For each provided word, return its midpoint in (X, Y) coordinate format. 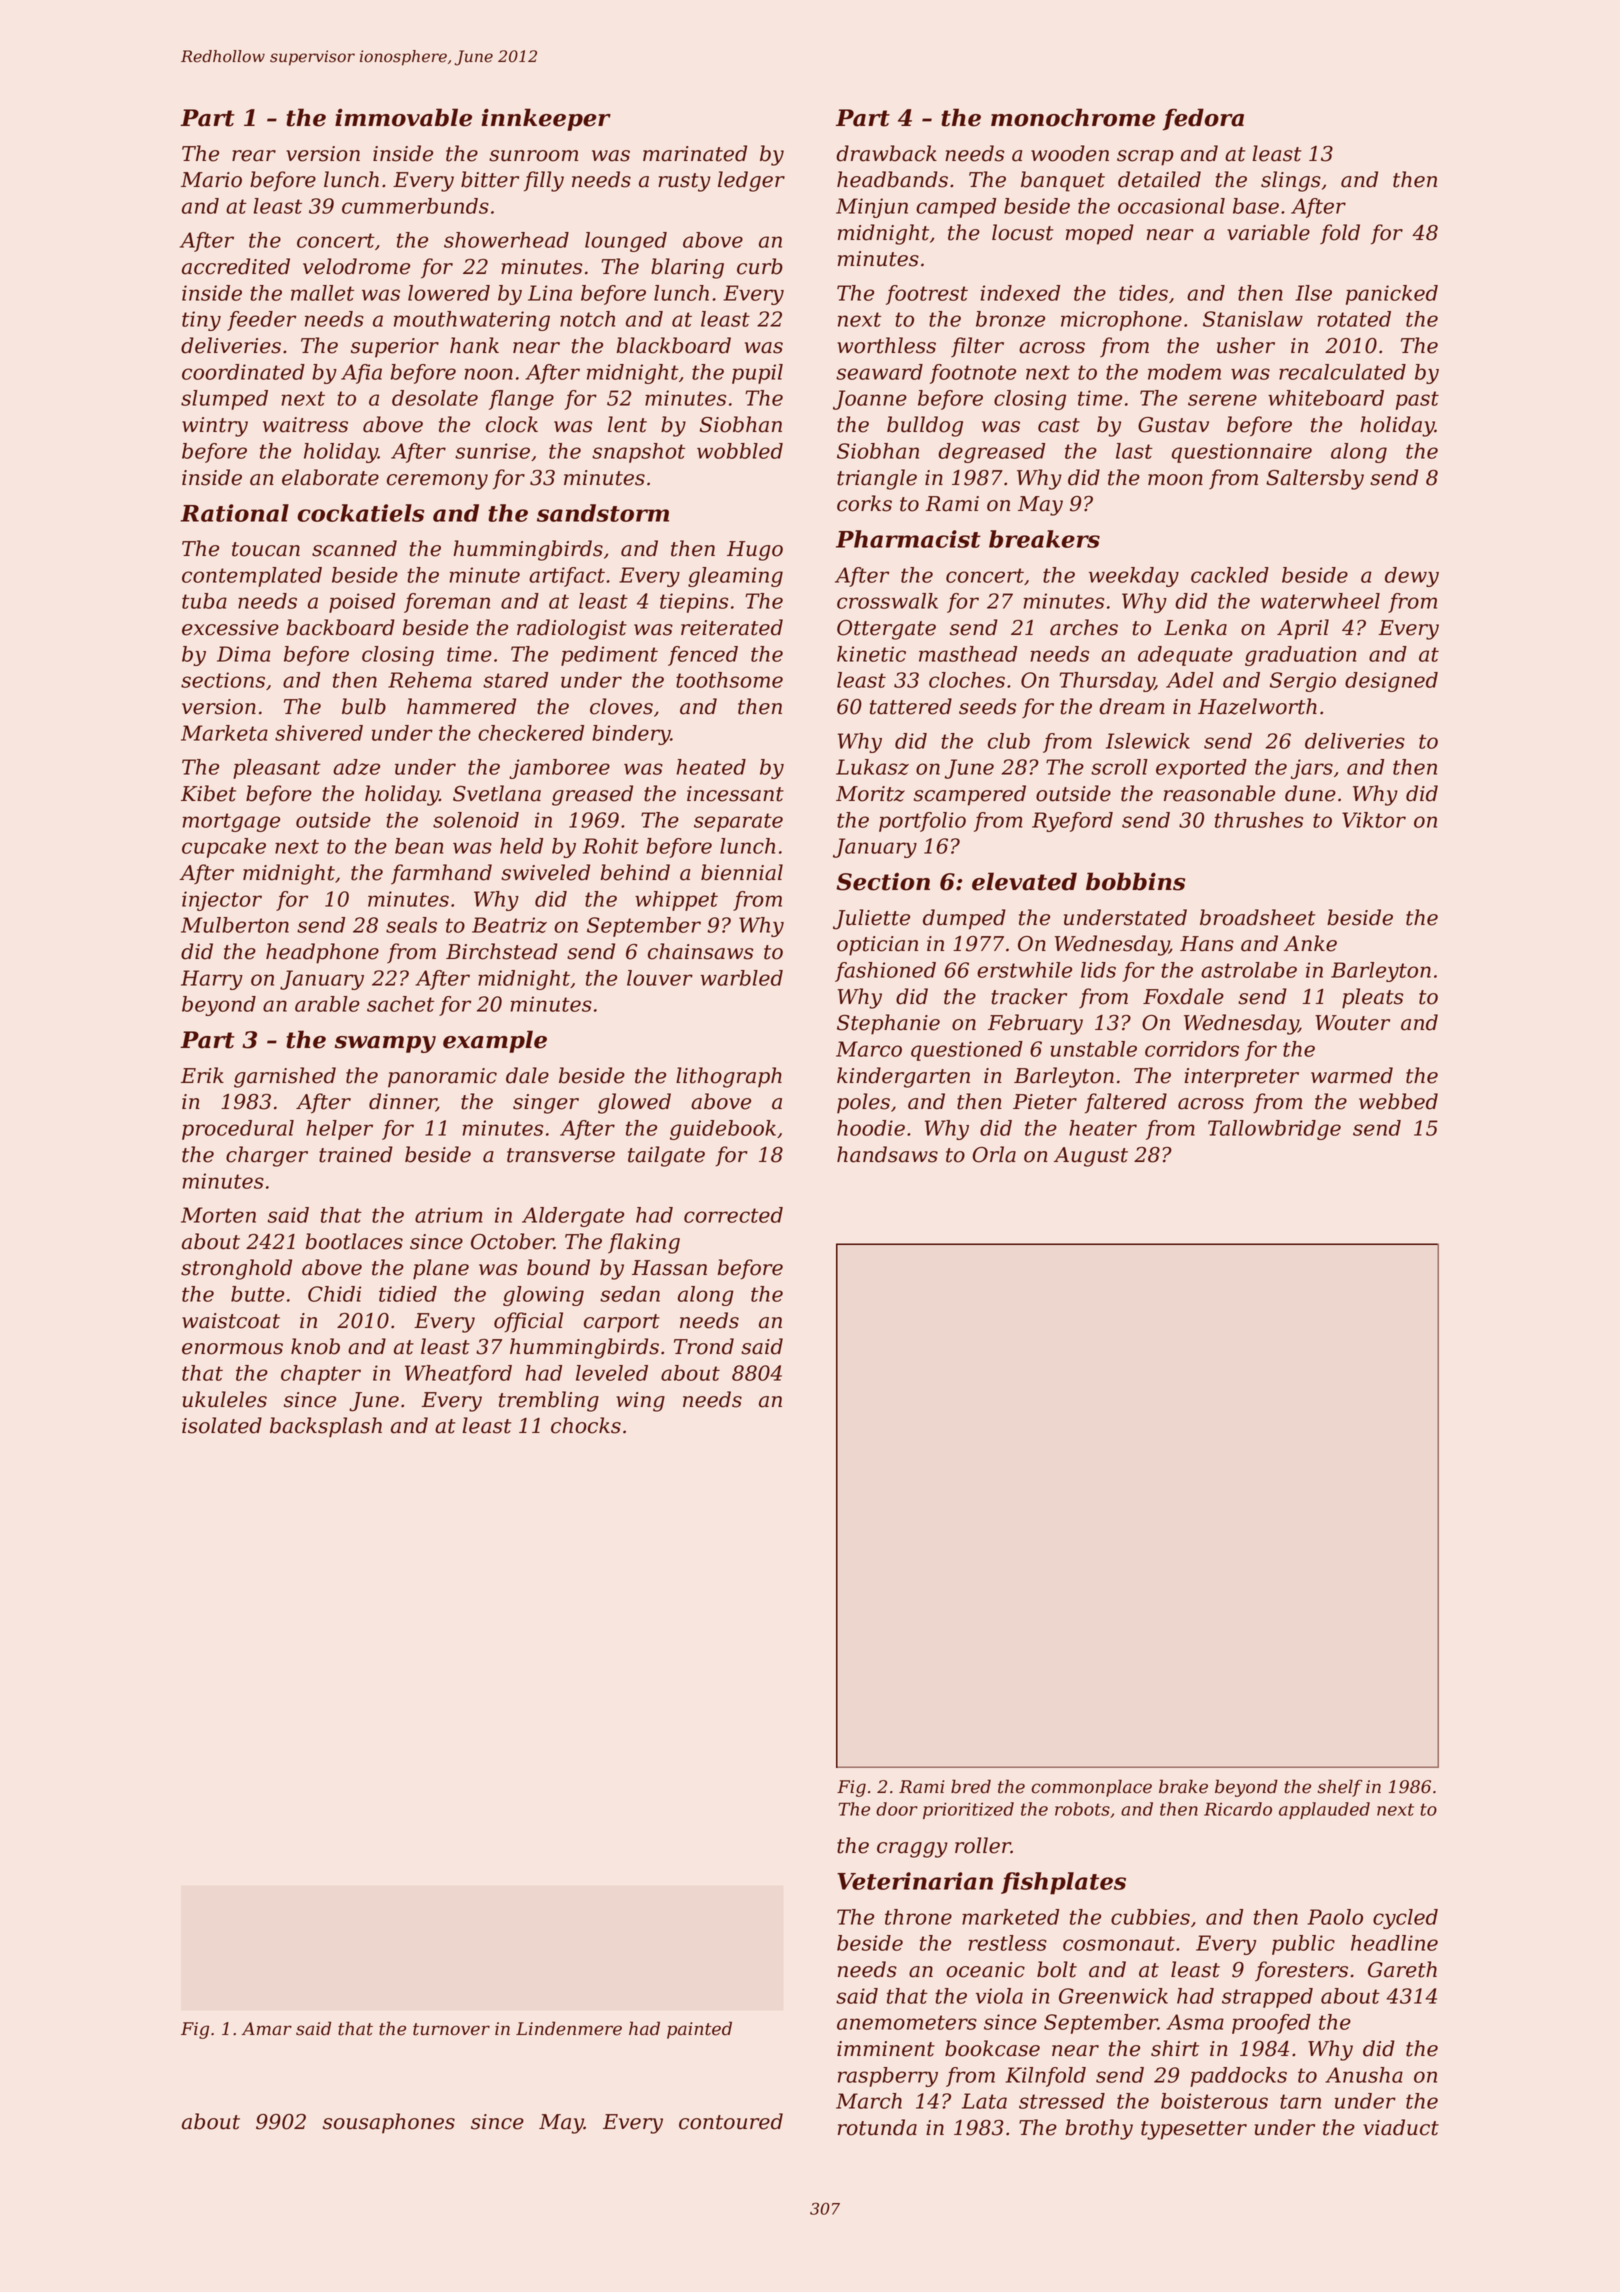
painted (699, 2030)
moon (1175, 480)
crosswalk (887, 601)
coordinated (243, 372)
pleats (1372, 998)
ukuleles (225, 1399)
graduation (1300, 656)
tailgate (666, 1156)
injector (222, 901)
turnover (451, 2029)
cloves (621, 706)
